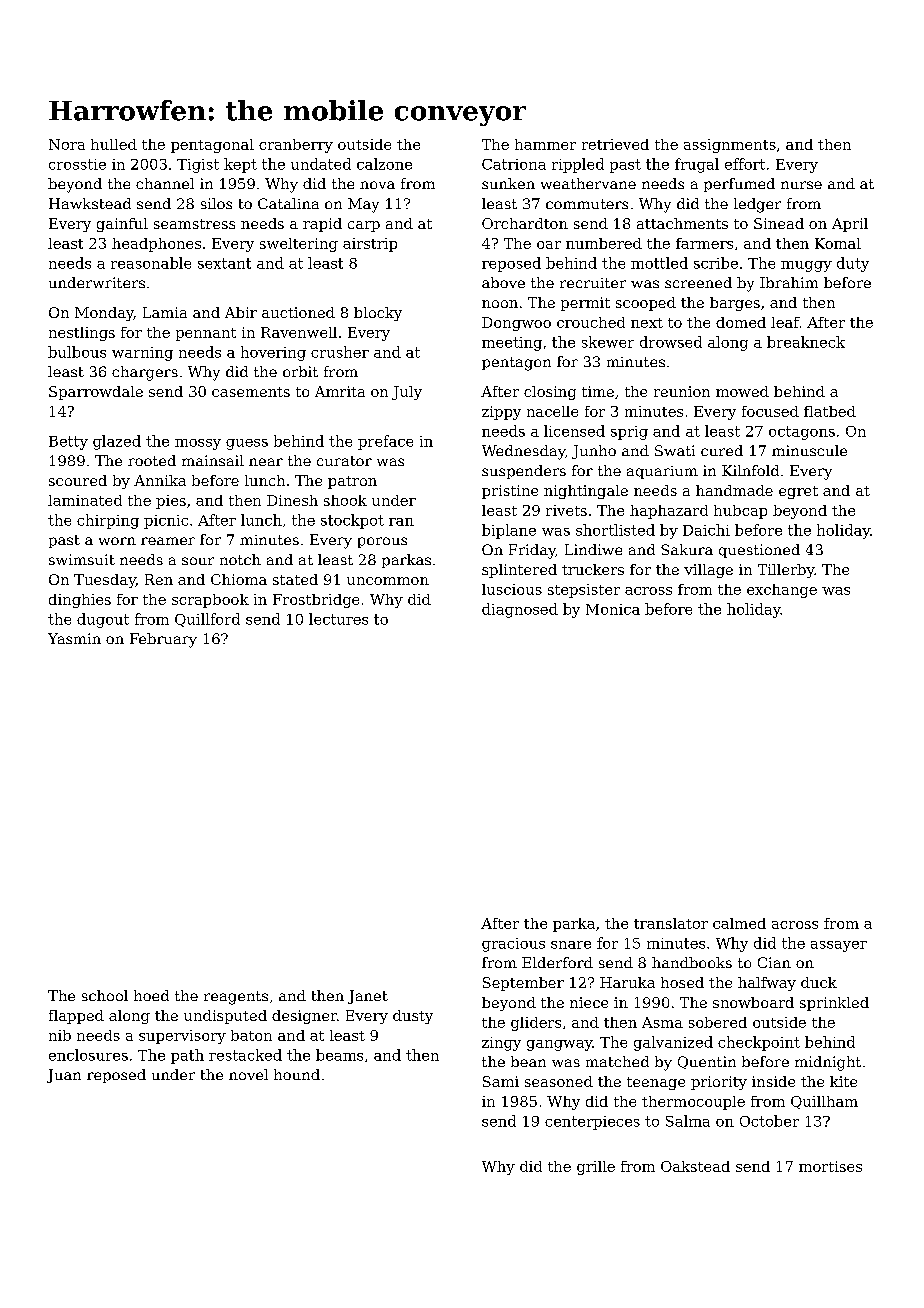 This screenshot has height=1308, width=924. I want to click on Janet, so click(368, 997).
